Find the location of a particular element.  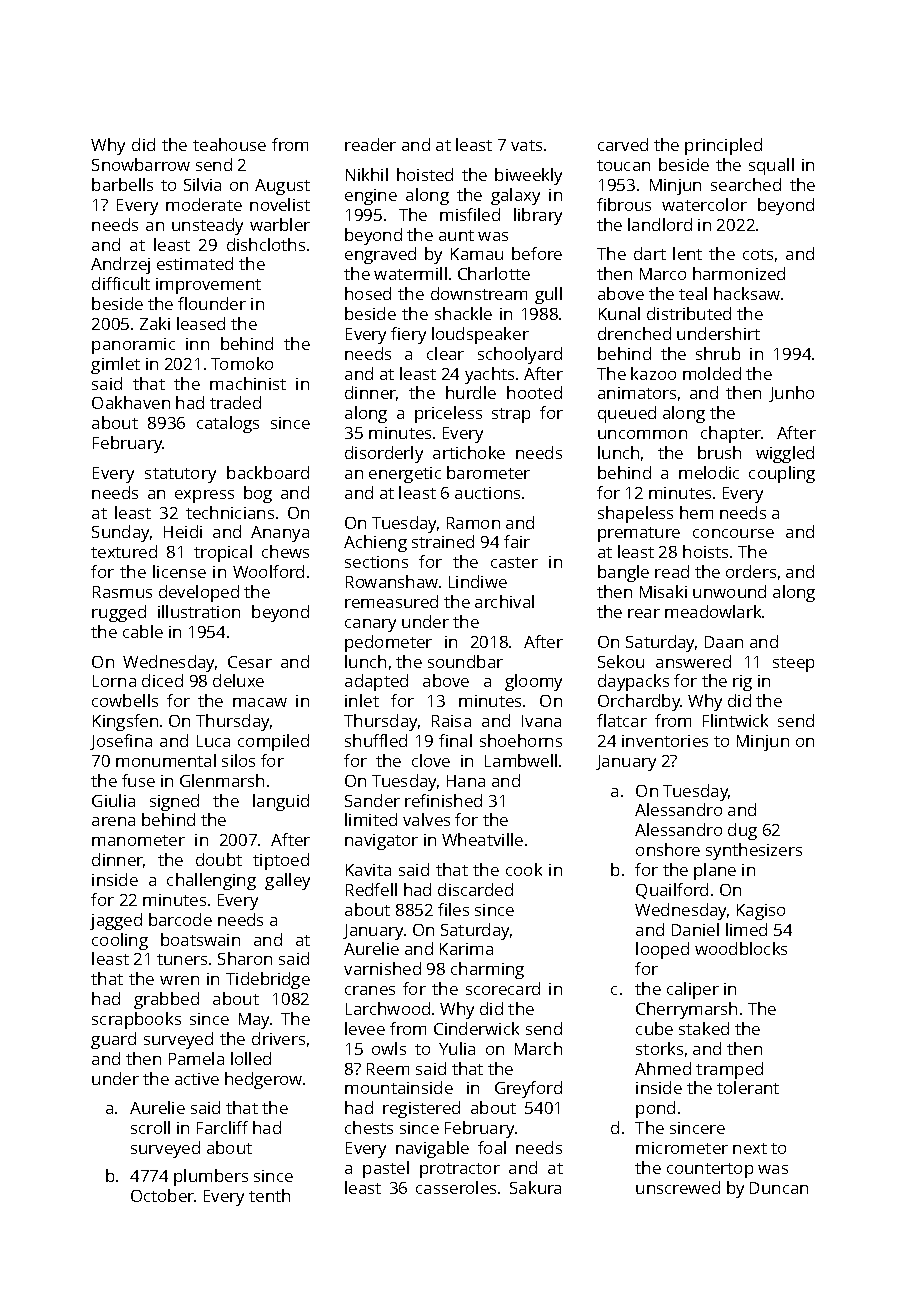

hacksaw is located at coordinates (747, 293).
